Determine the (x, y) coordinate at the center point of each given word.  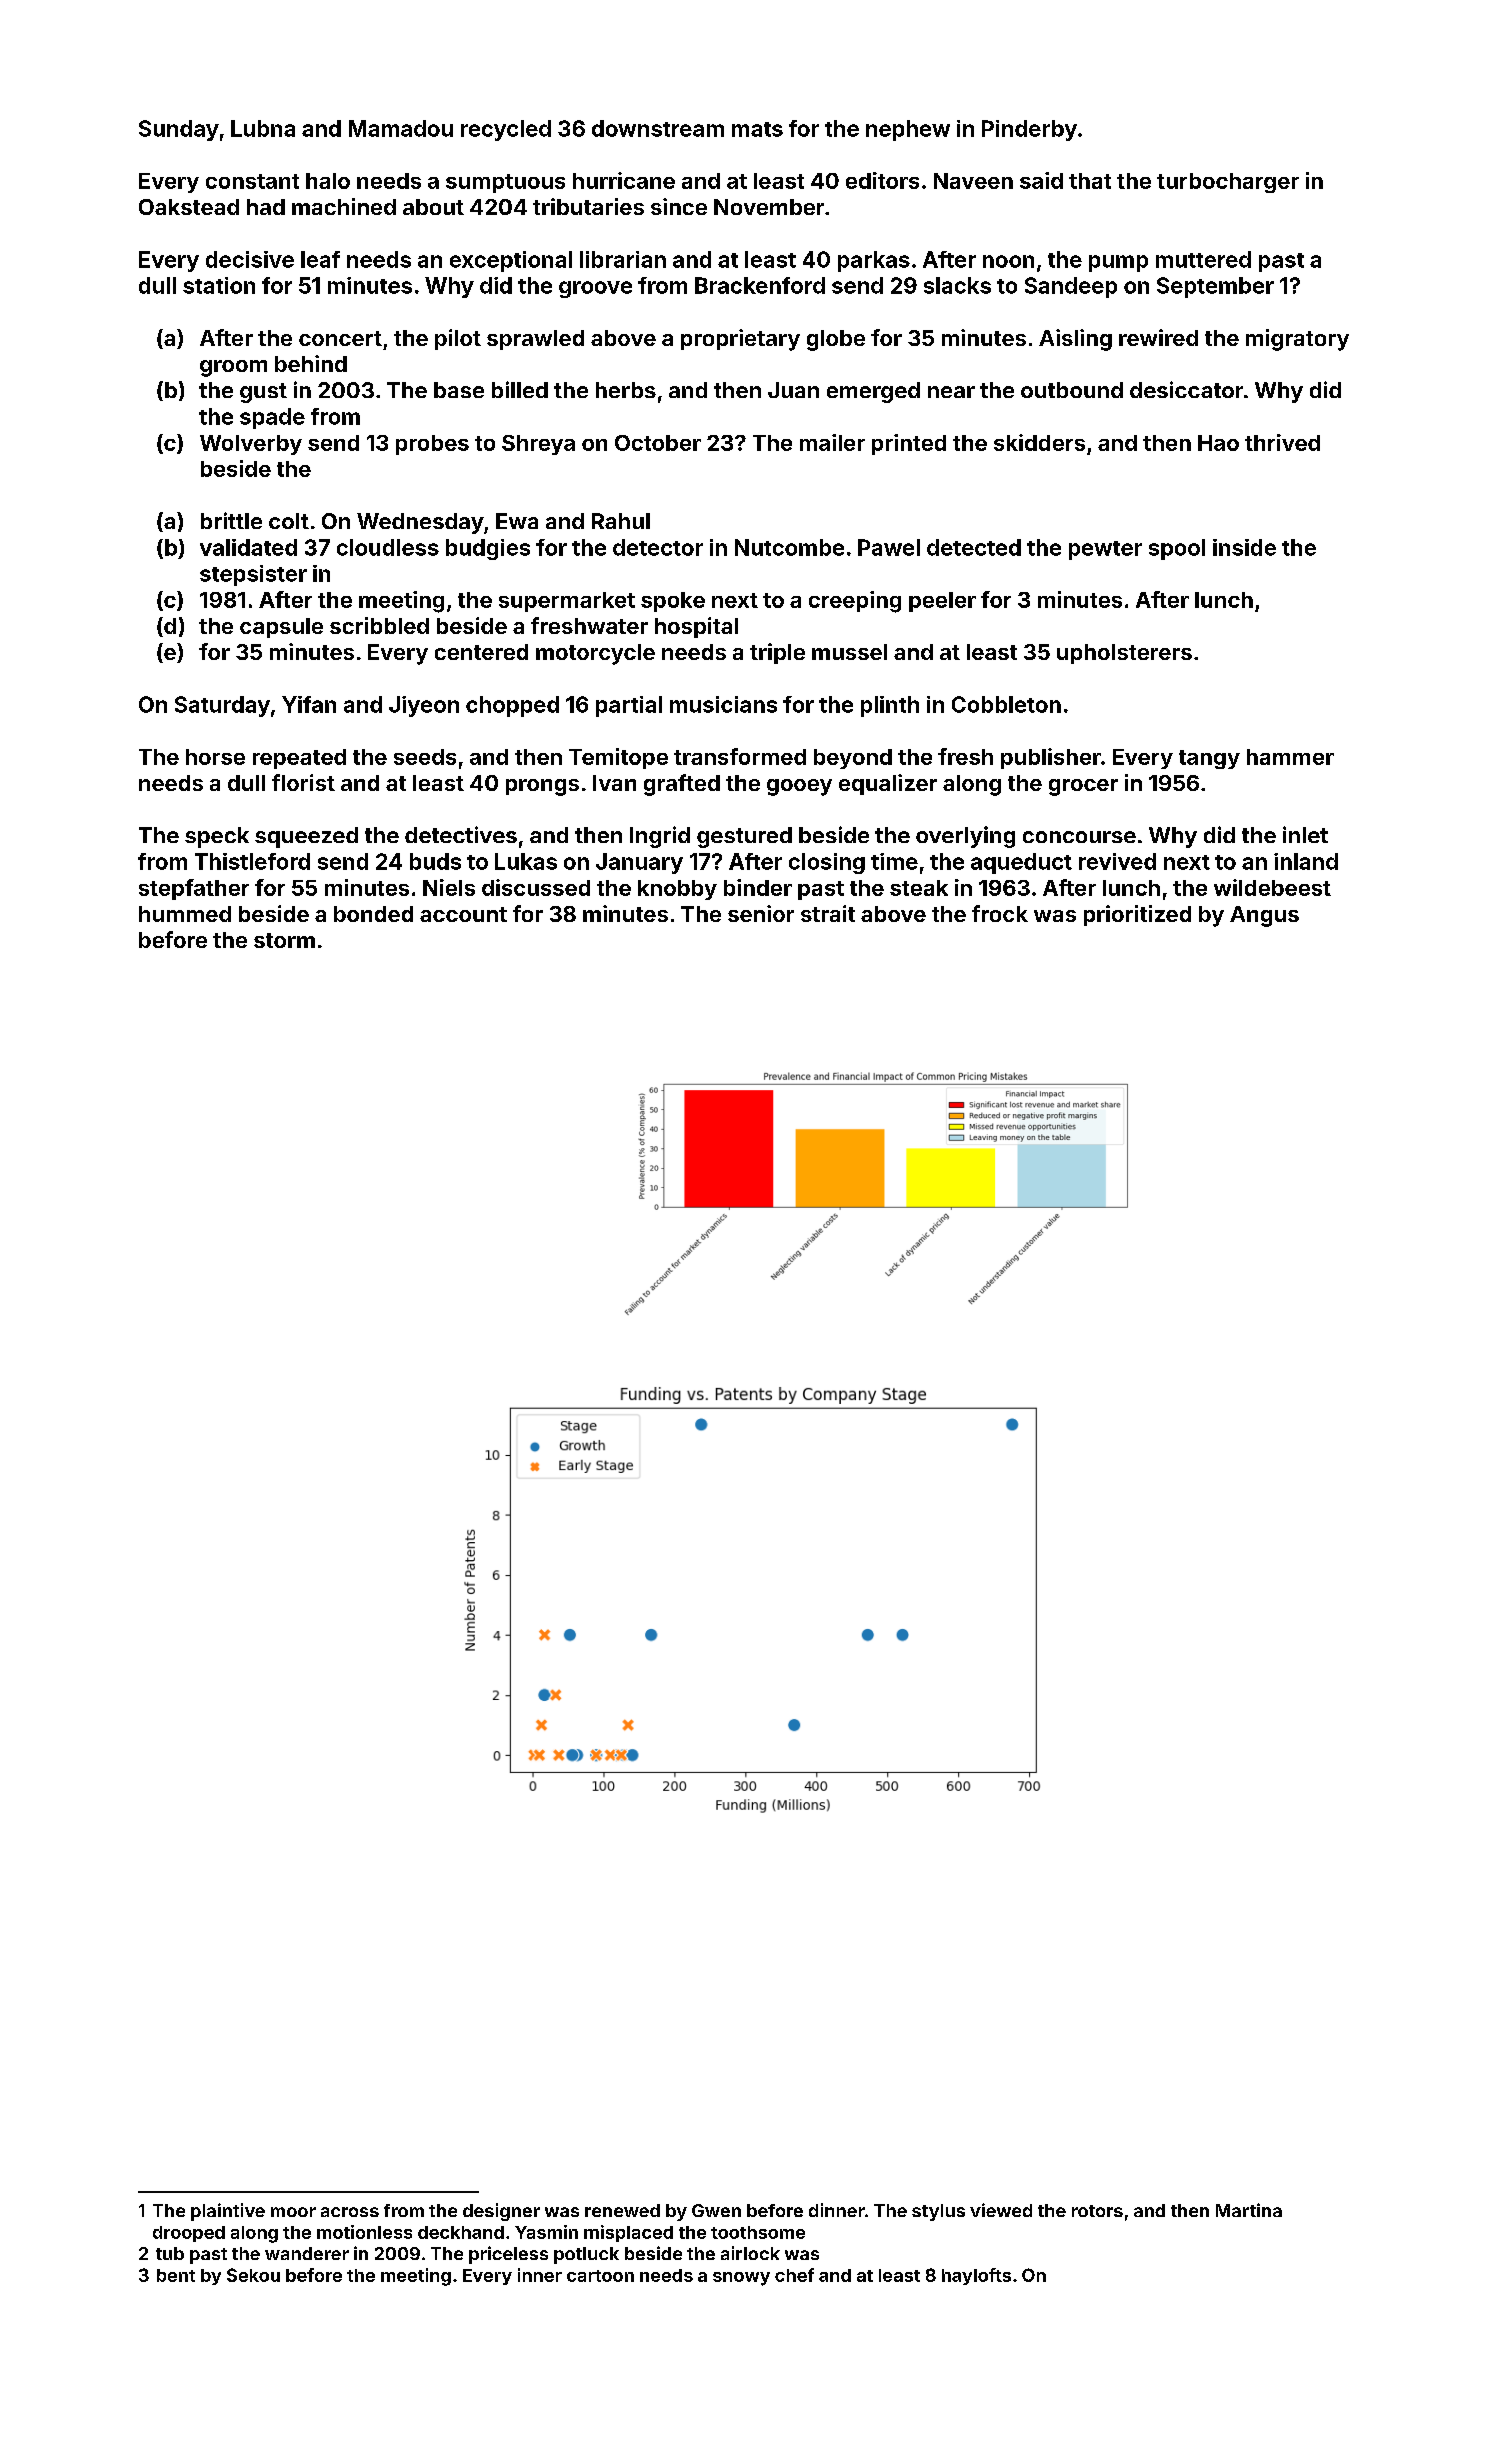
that (1090, 181)
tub (170, 2253)
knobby (677, 890)
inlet (1305, 834)
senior (761, 913)
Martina (1249, 2210)
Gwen (716, 2210)
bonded (373, 914)
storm (284, 940)
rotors (1097, 2211)
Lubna (263, 128)
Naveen (973, 181)
